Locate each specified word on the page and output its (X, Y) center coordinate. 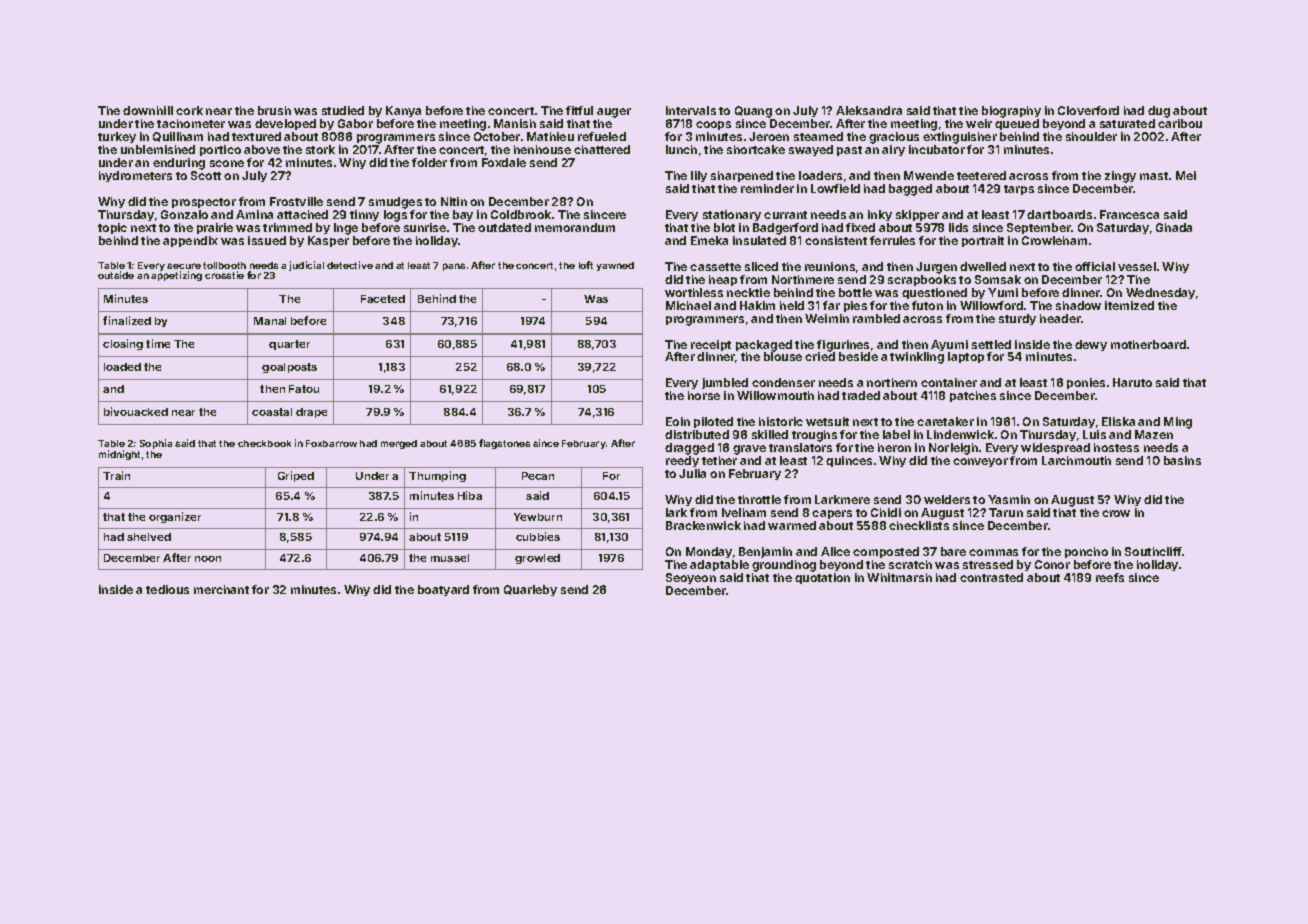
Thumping (437, 476)
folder (429, 162)
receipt (711, 345)
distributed (697, 434)
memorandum (575, 227)
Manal (270, 321)
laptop (966, 357)
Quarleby (530, 590)
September (1039, 228)
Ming (1178, 423)
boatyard (443, 590)
